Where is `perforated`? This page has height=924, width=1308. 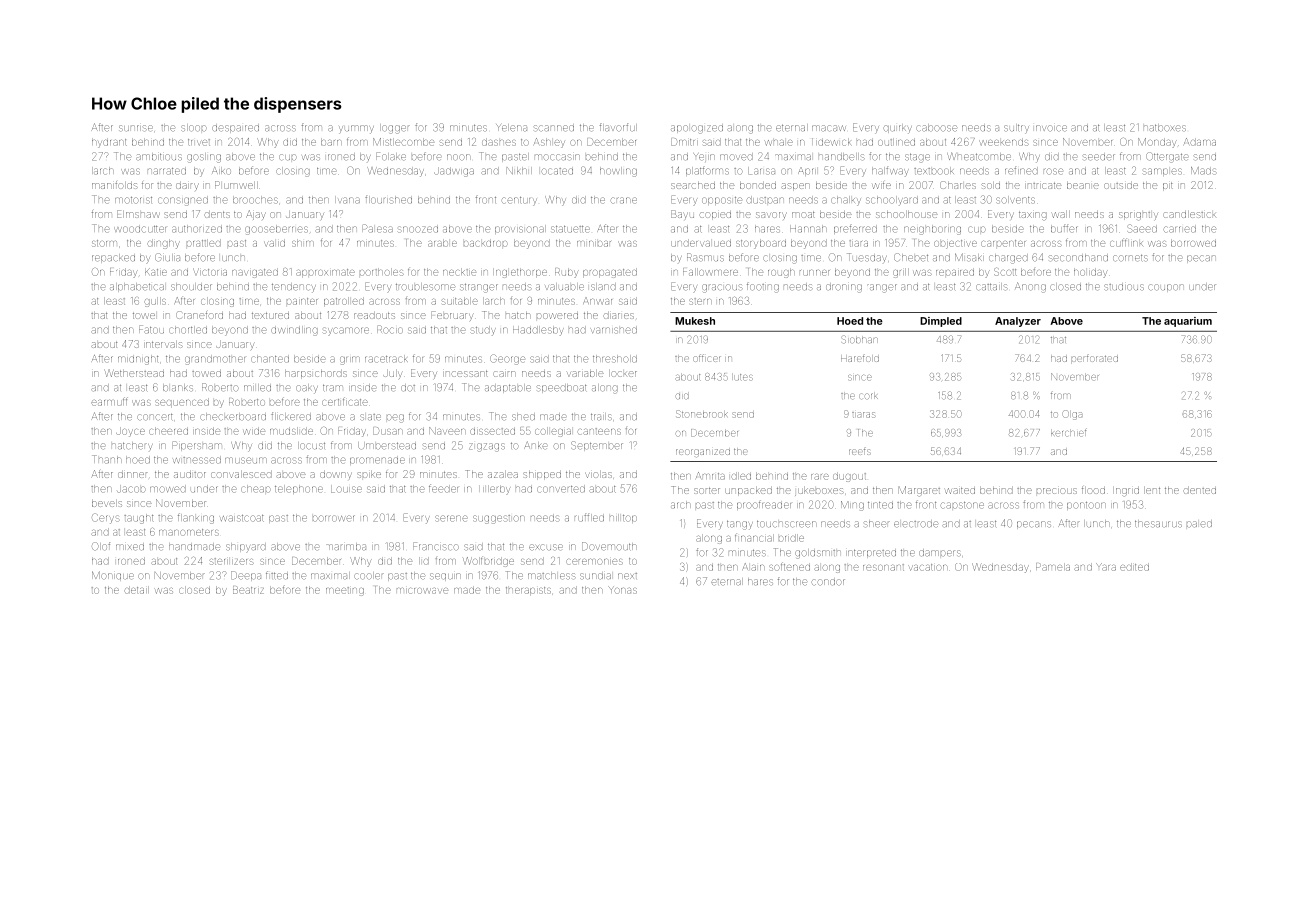 perforated is located at coordinates (1095, 359).
